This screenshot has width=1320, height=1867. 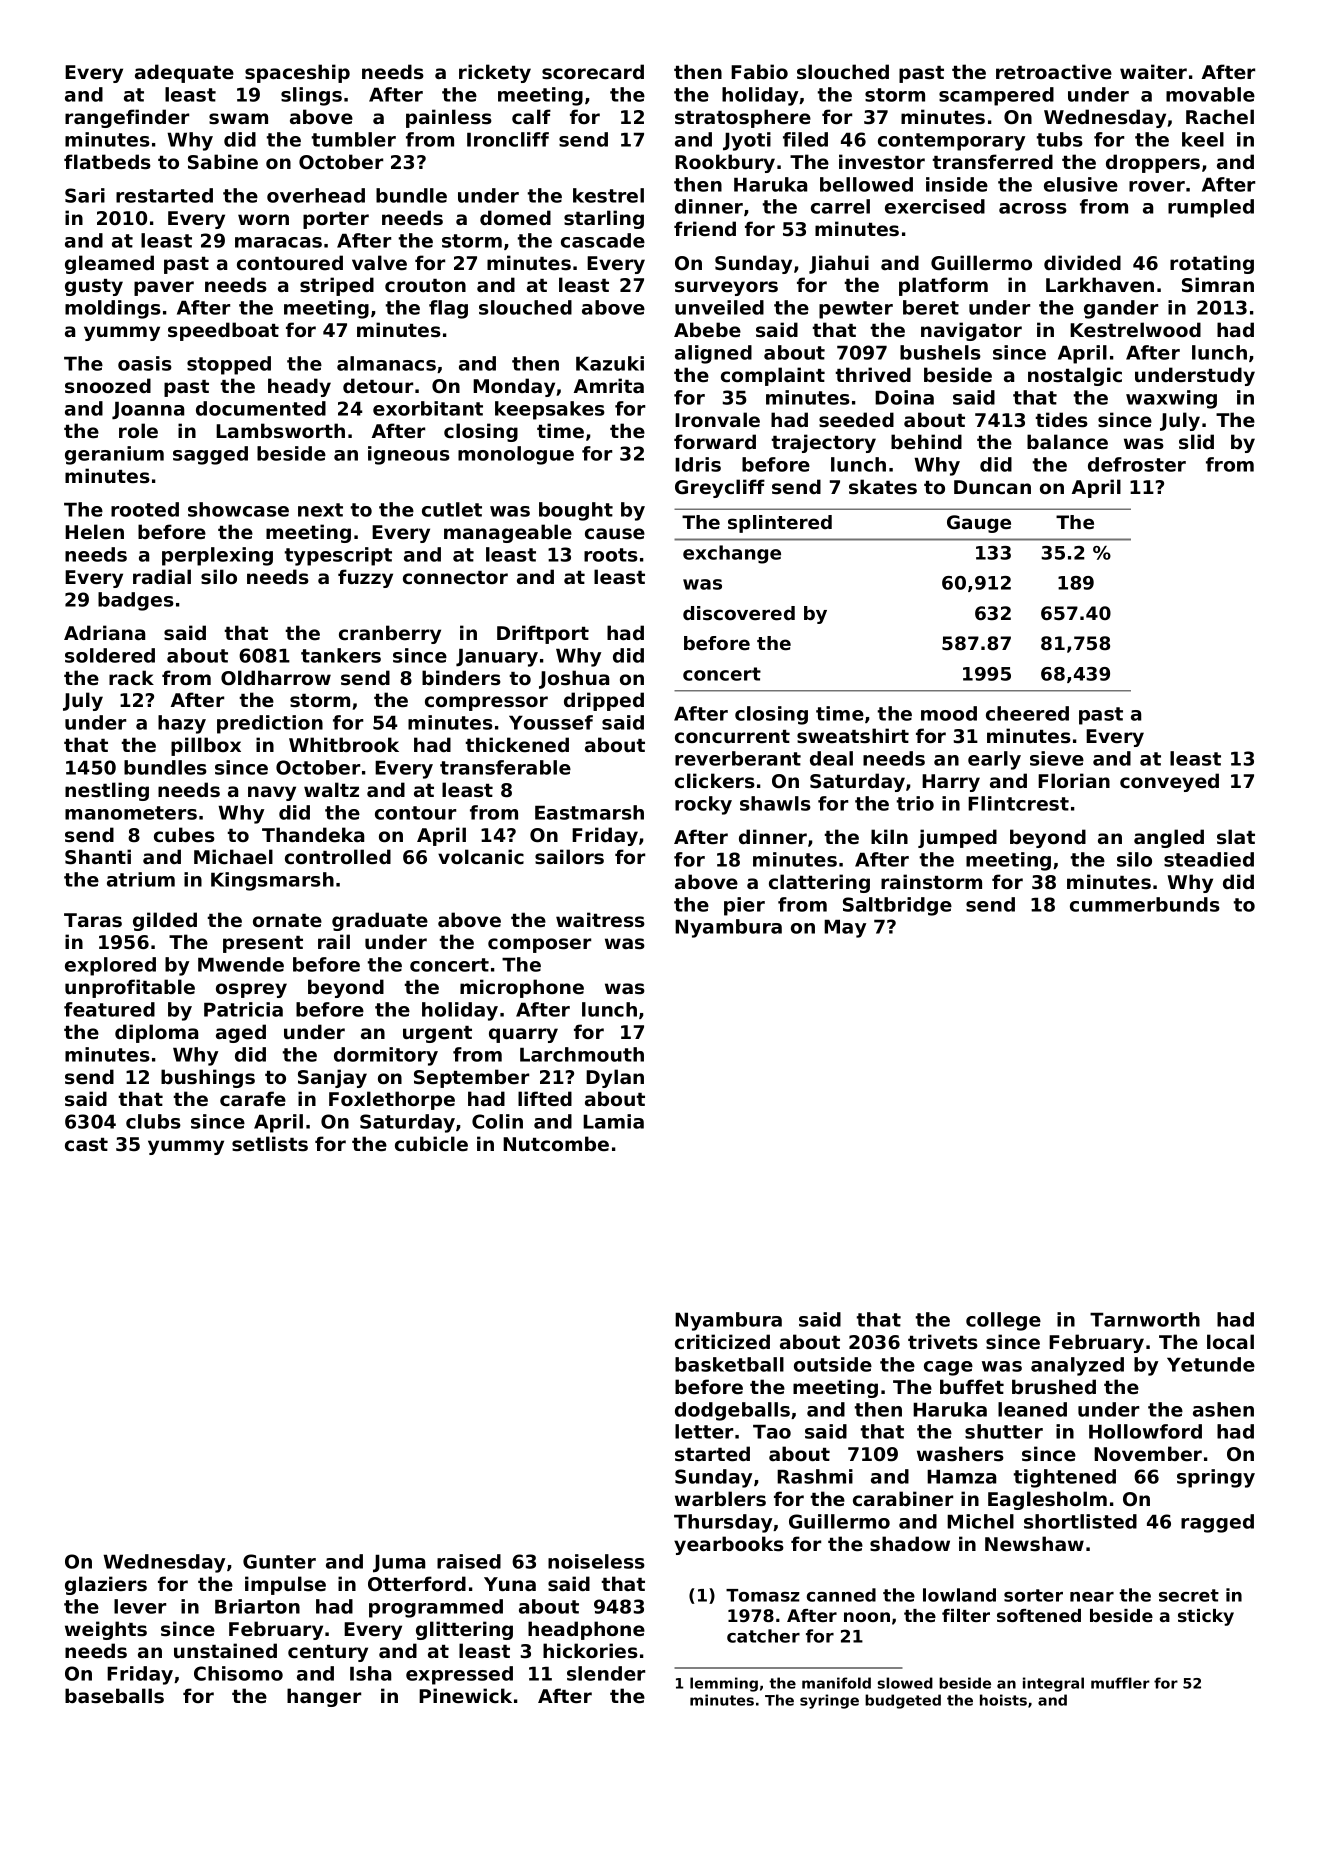 What do you see at coordinates (110, 655) in the screenshot?
I see `soldered` at bounding box center [110, 655].
